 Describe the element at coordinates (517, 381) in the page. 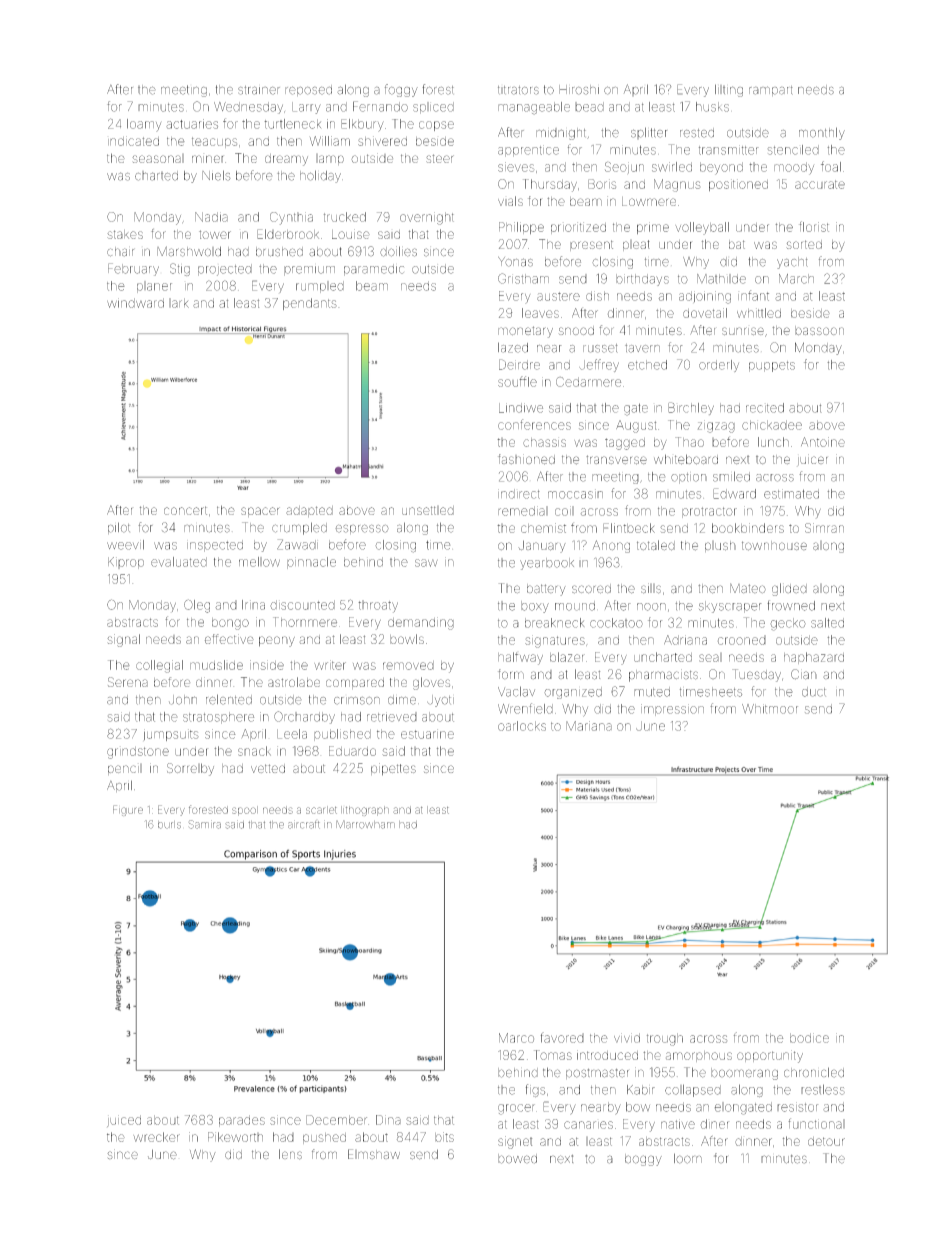

I see `souffle` at that location.
